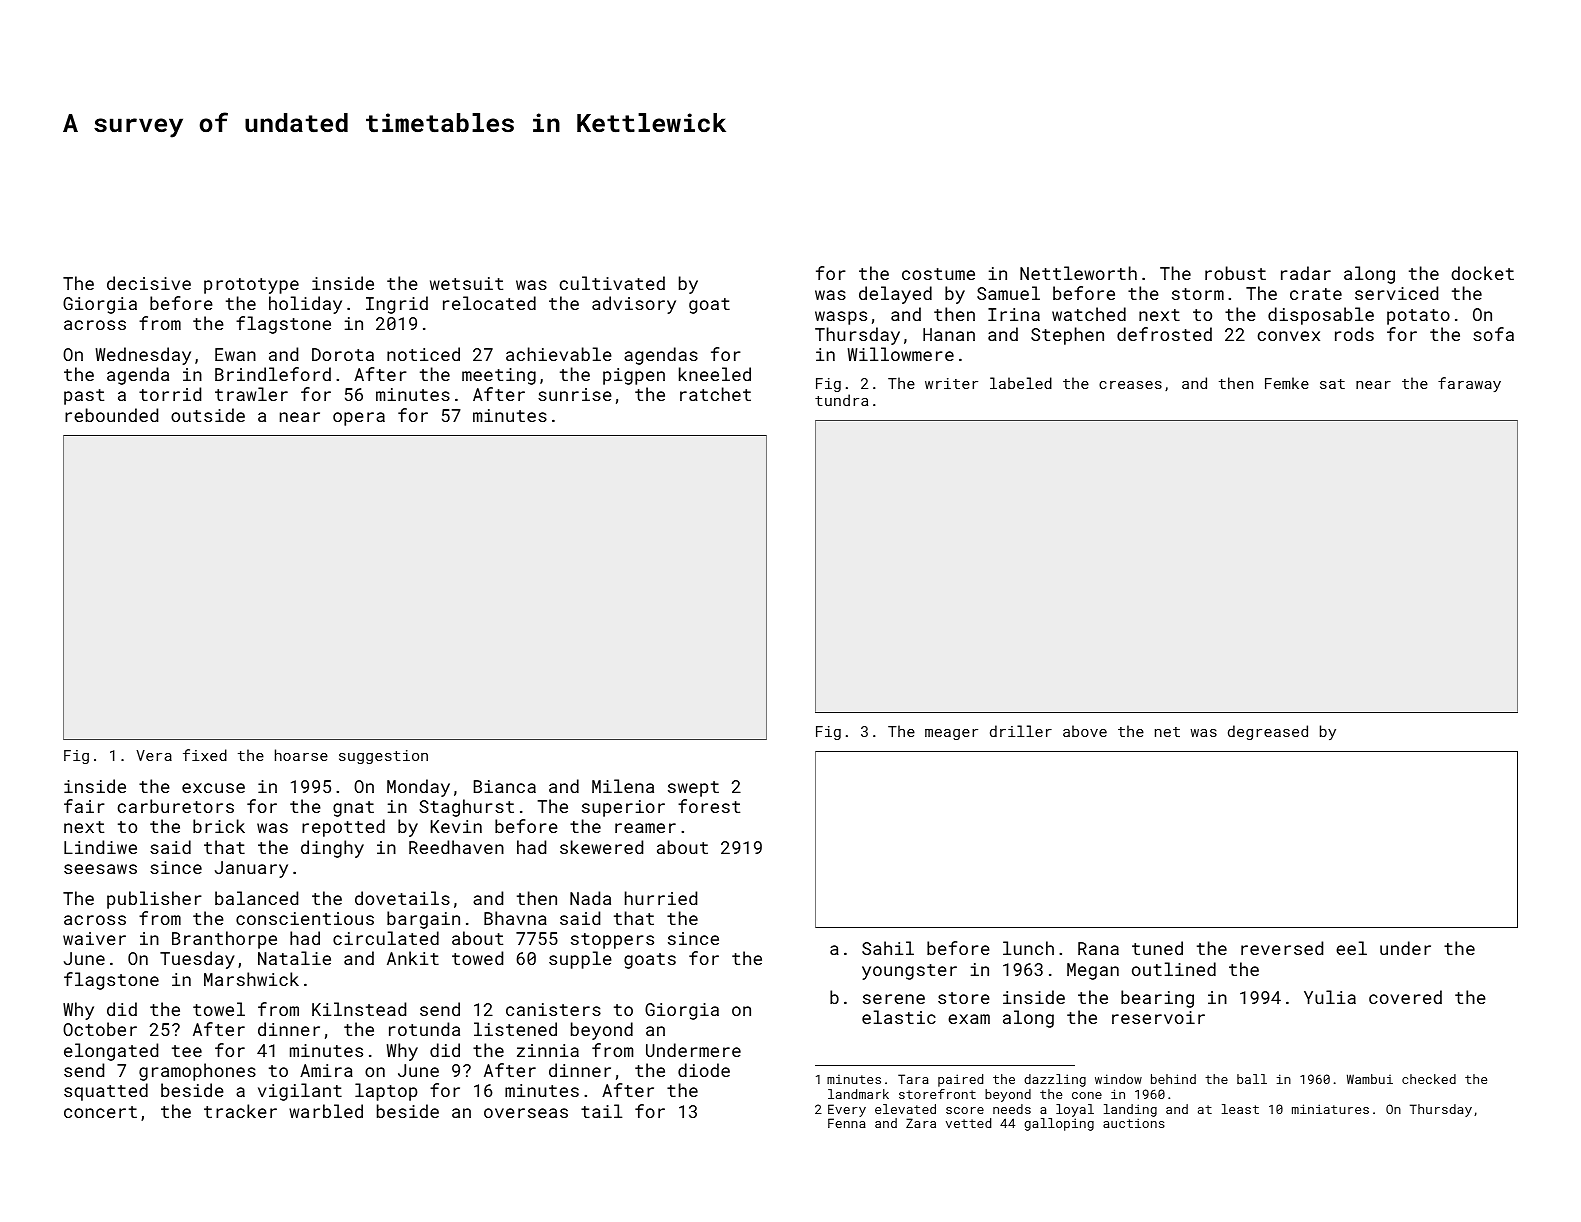 Image resolution: width=1581 pixels, height=1222 pixels. What do you see at coordinates (1282, 948) in the document?
I see `reversed` at bounding box center [1282, 948].
